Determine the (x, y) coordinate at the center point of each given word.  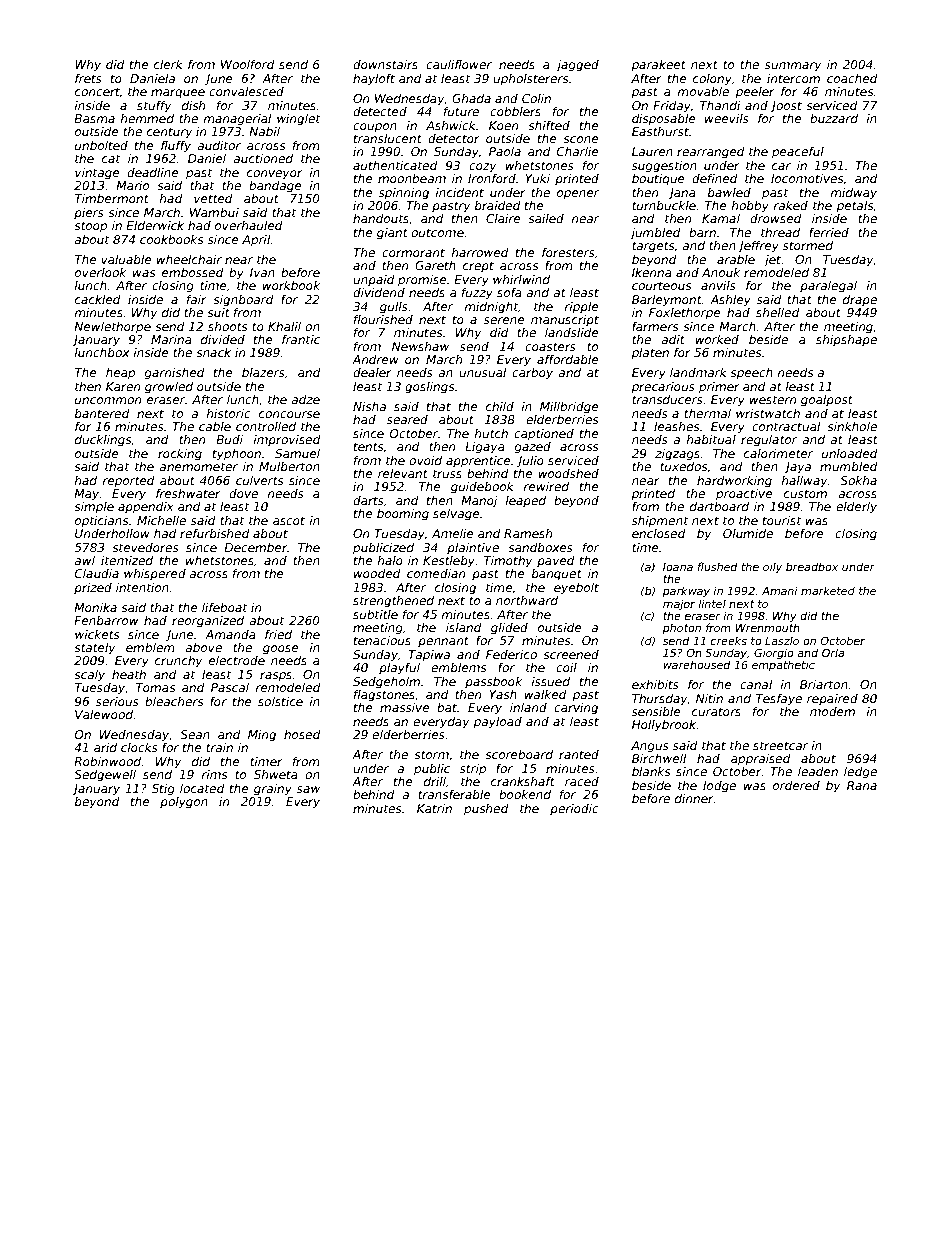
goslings (429, 388)
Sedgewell (105, 776)
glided (509, 629)
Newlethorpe (112, 328)
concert (97, 91)
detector (454, 138)
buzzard (834, 118)
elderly (856, 508)
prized (93, 589)
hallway (805, 482)
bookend (525, 794)
